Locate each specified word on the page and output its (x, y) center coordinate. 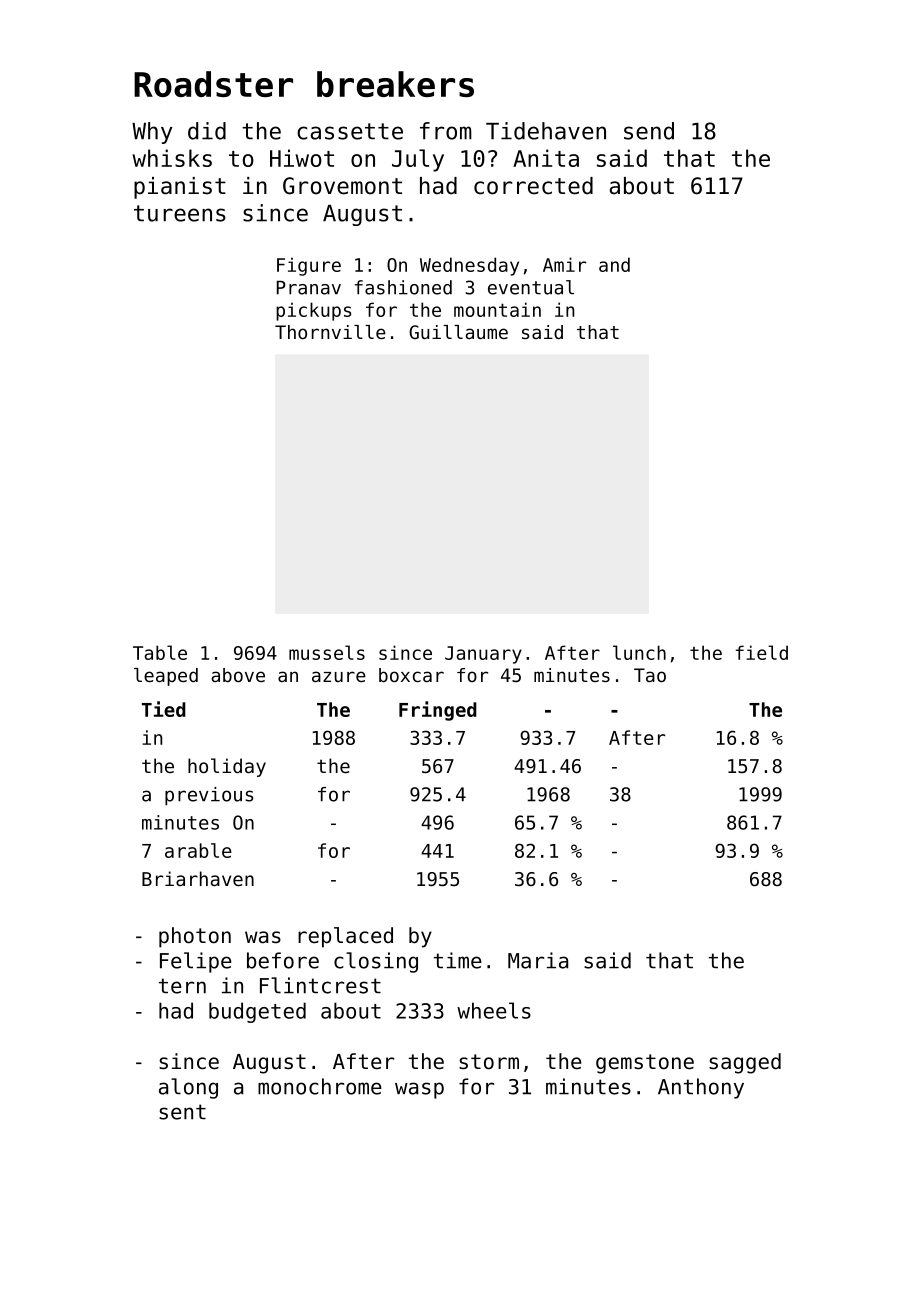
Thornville (330, 332)
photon (195, 937)
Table (160, 652)
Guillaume (458, 332)
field (762, 652)
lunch (639, 652)
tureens (180, 213)
